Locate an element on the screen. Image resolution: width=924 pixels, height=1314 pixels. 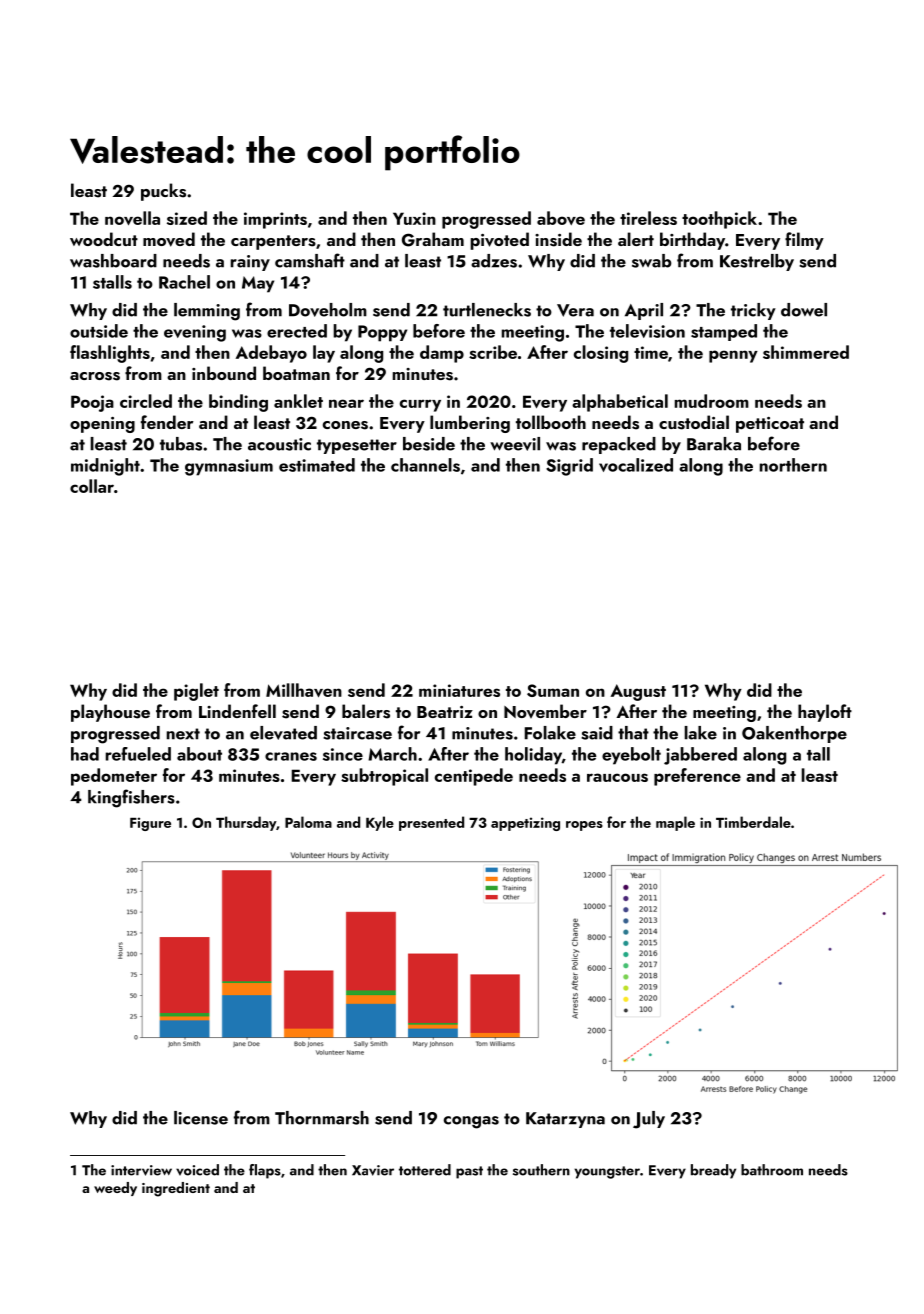
imprints is located at coordinates (275, 220).
